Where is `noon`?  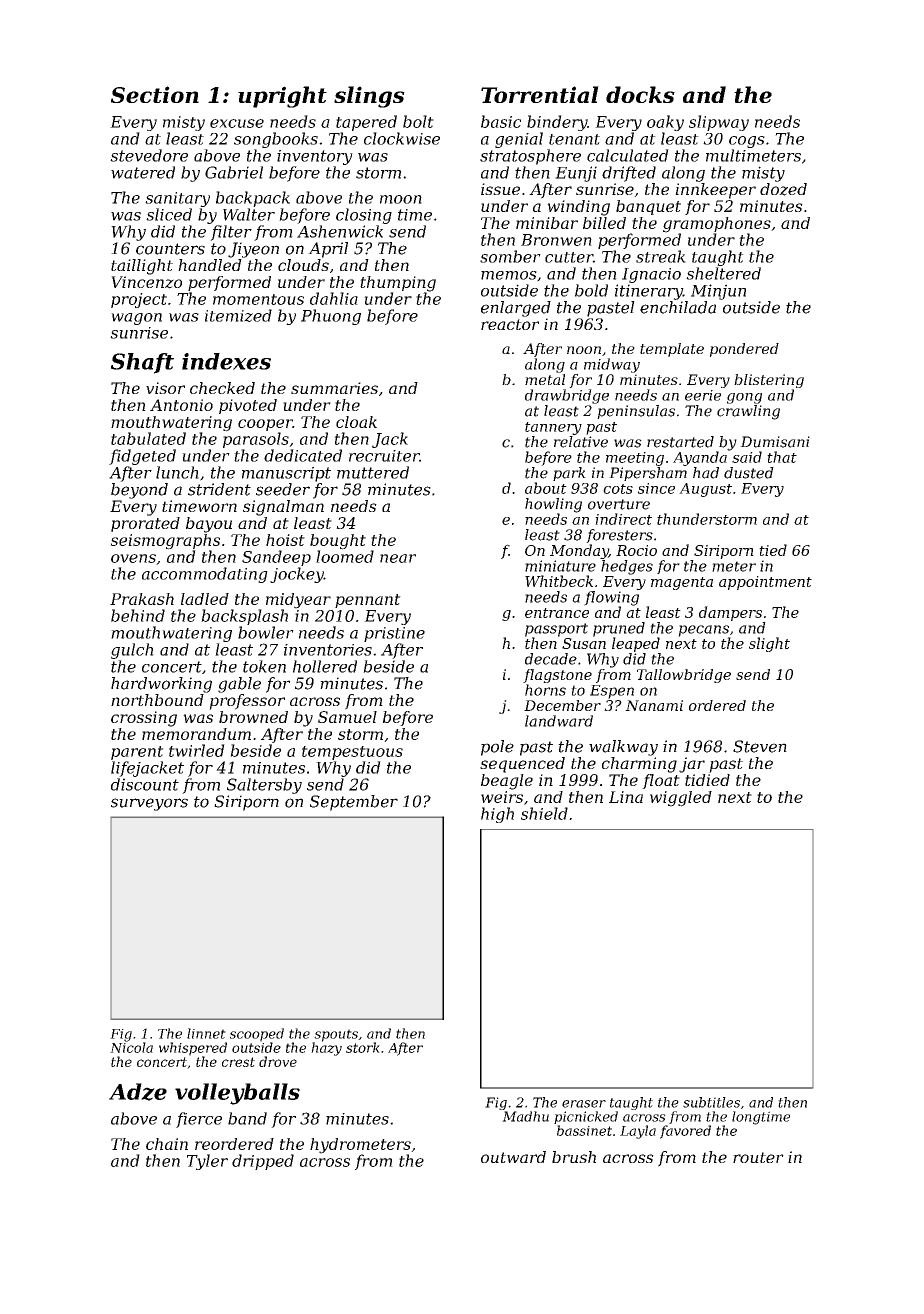 noon is located at coordinates (584, 350).
